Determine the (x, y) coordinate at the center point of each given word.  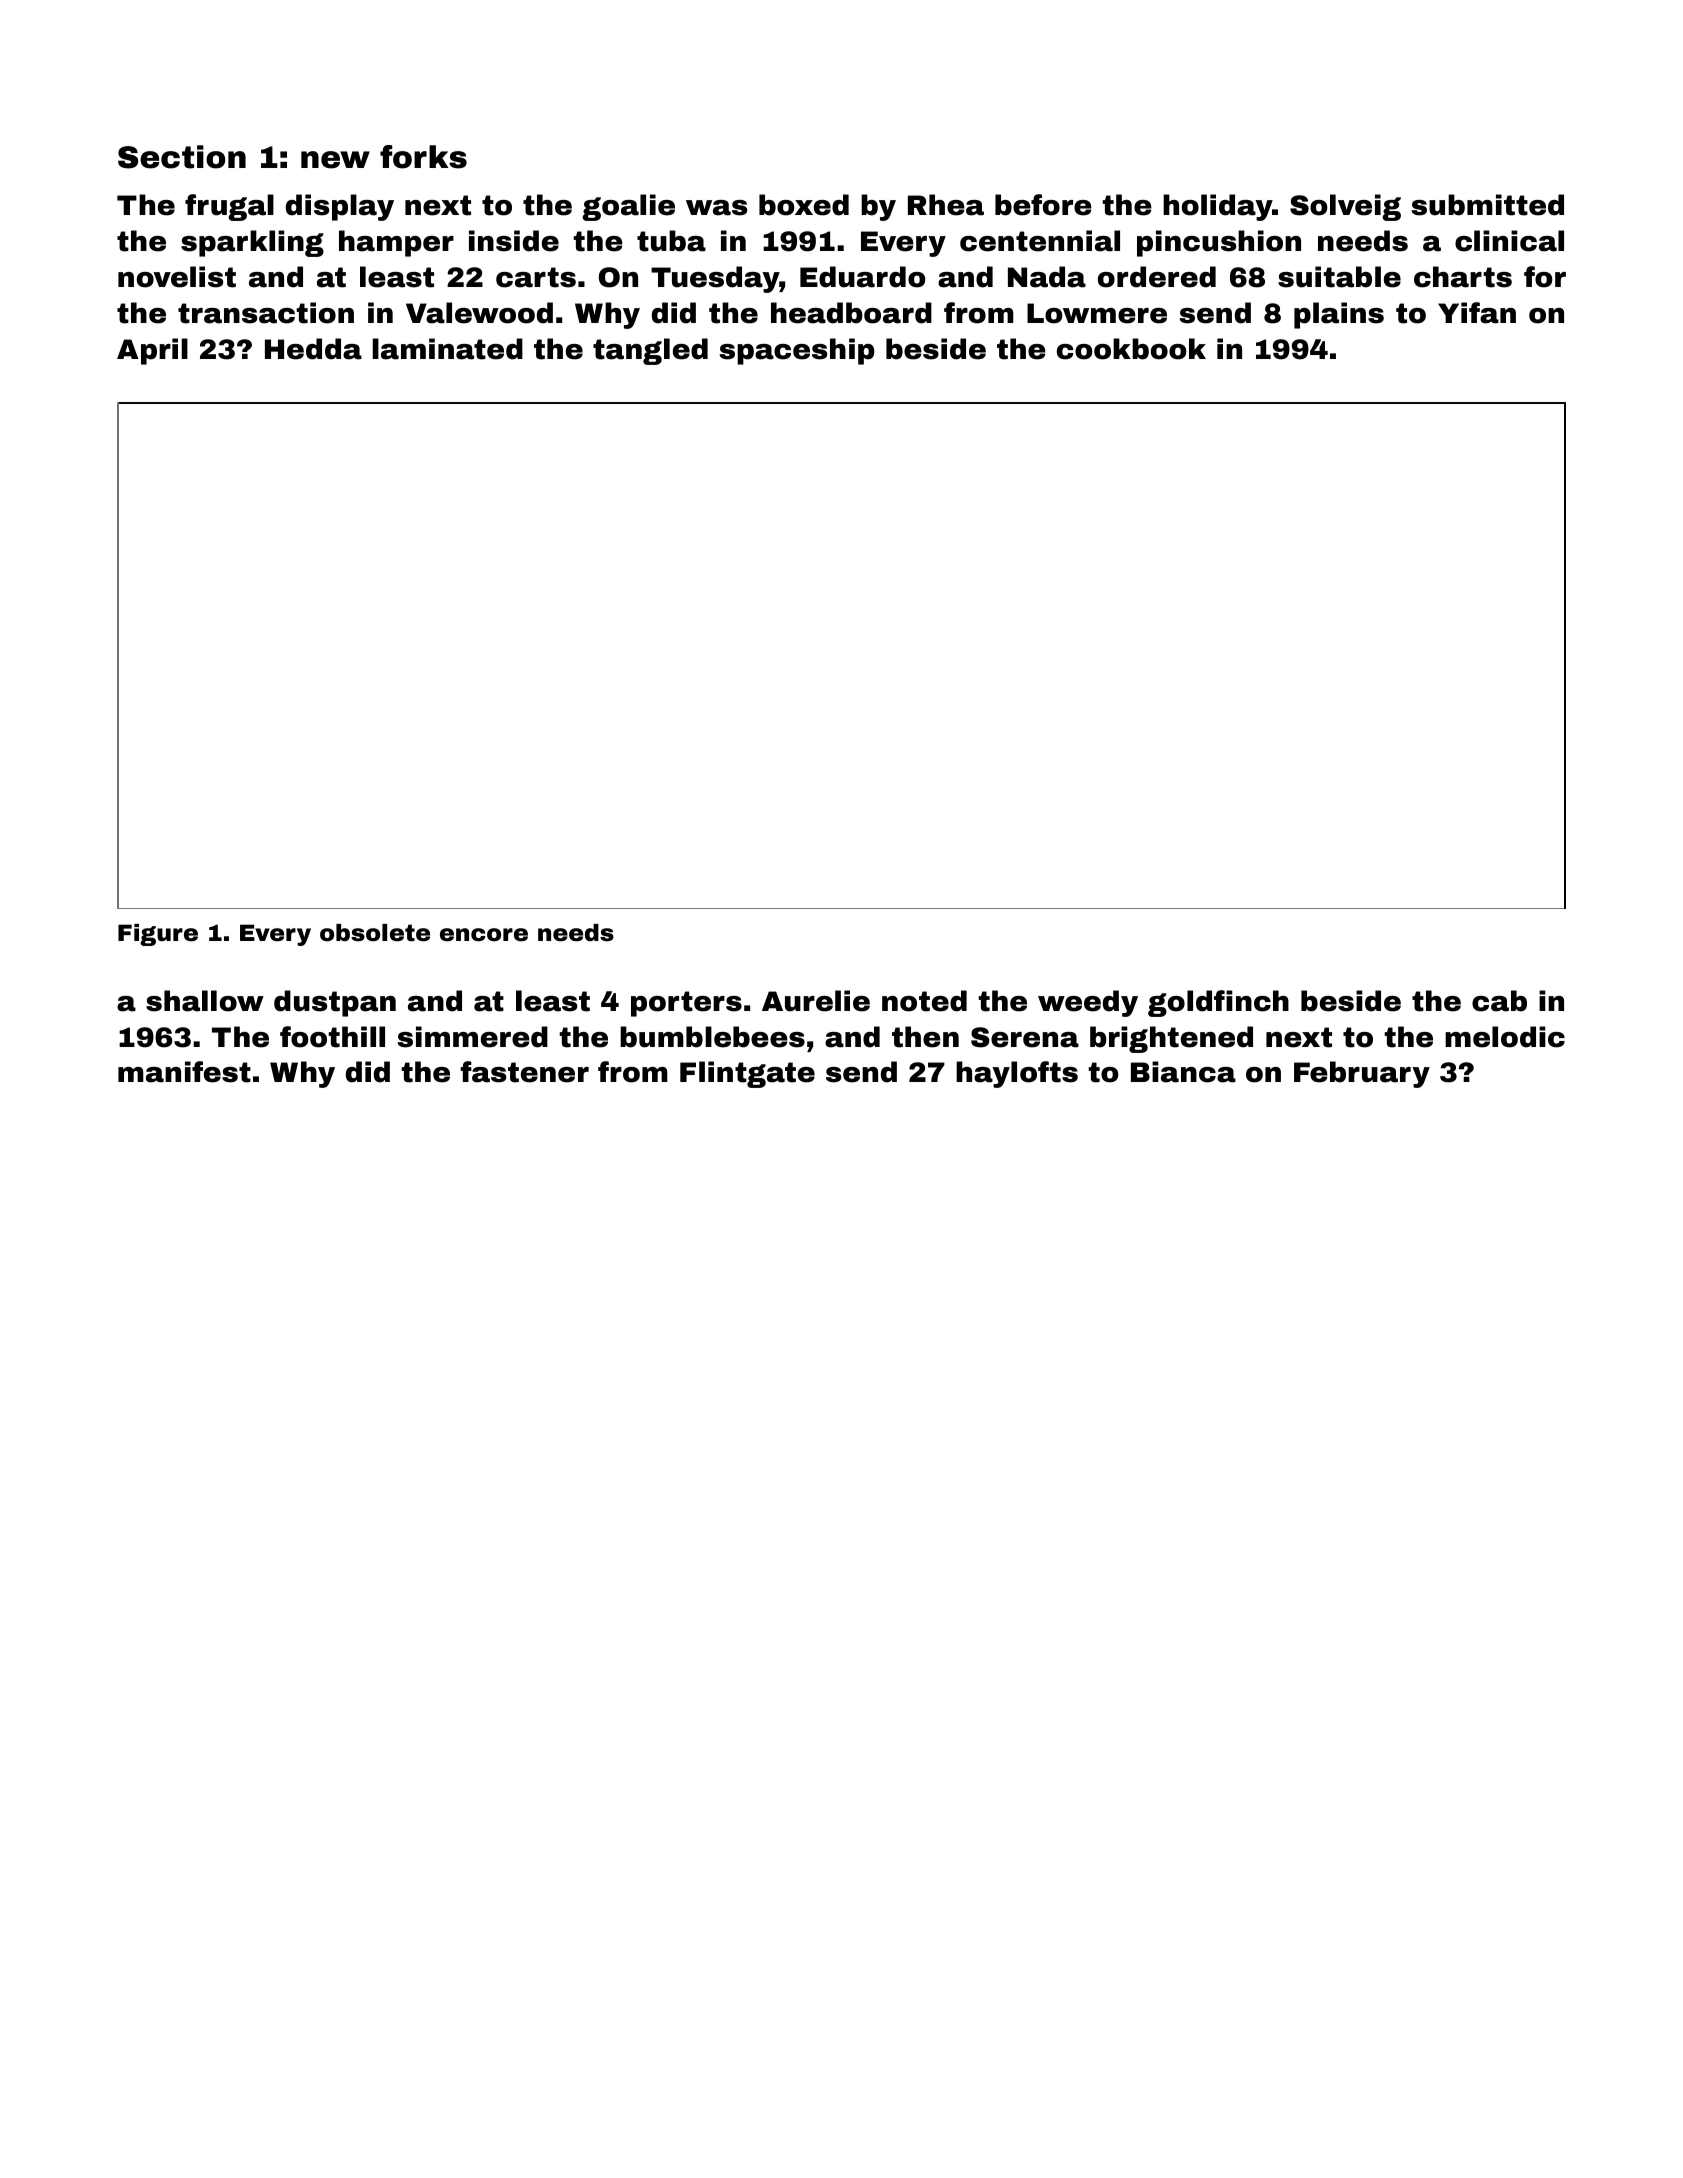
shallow (205, 1001)
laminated (447, 349)
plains (1339, 315)
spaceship (797, 351)
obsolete (375, 933)
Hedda (313, 349)
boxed (804, 205)
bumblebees (712, 1037)
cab (1499, 1001)
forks (423, 157)
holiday (1217, 207)
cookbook (1131, 349)
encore (484, 935)
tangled (650, 351)
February (1362, 1074)
